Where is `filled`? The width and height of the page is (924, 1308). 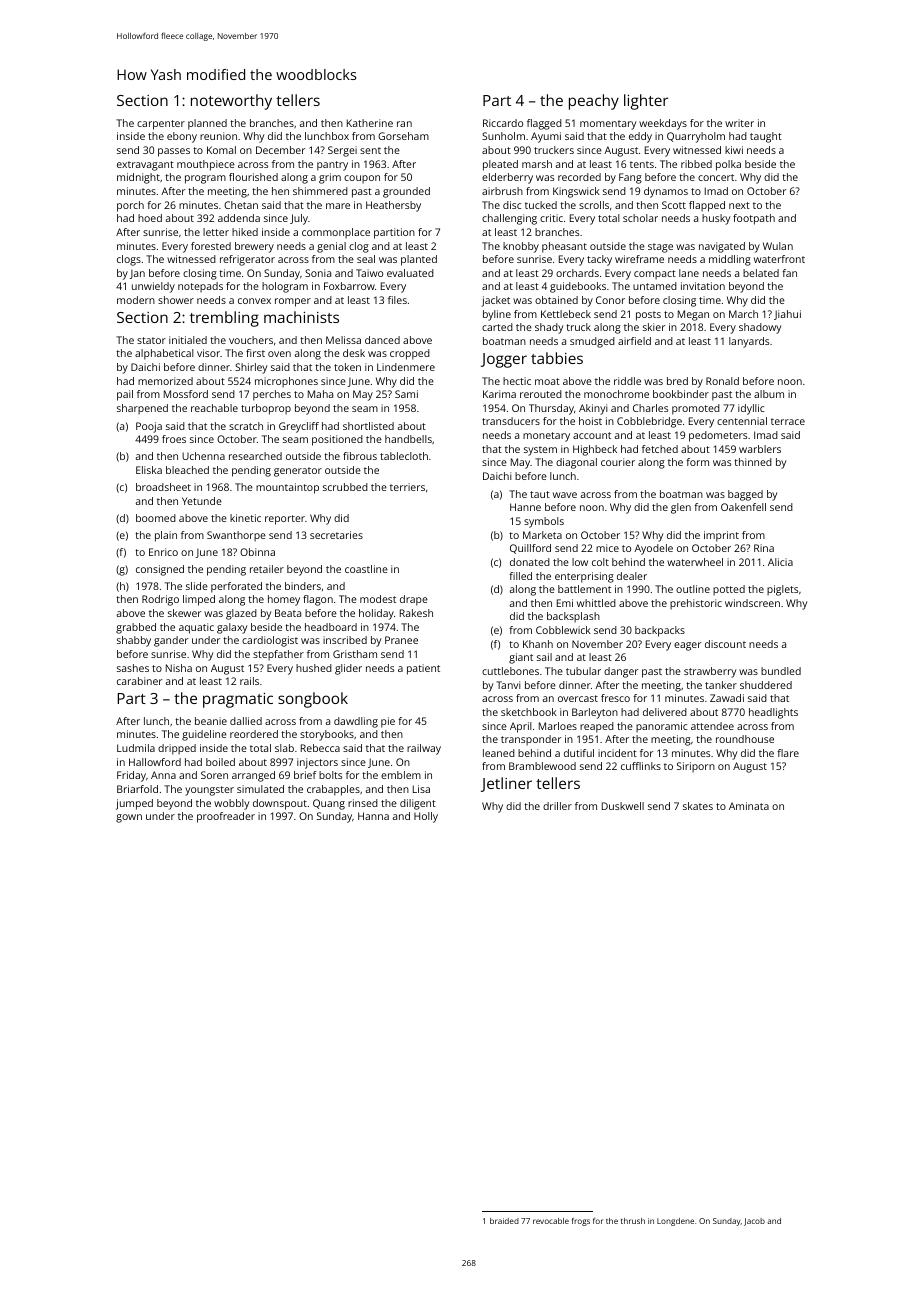
filled is located at coordinates (520, 576).
